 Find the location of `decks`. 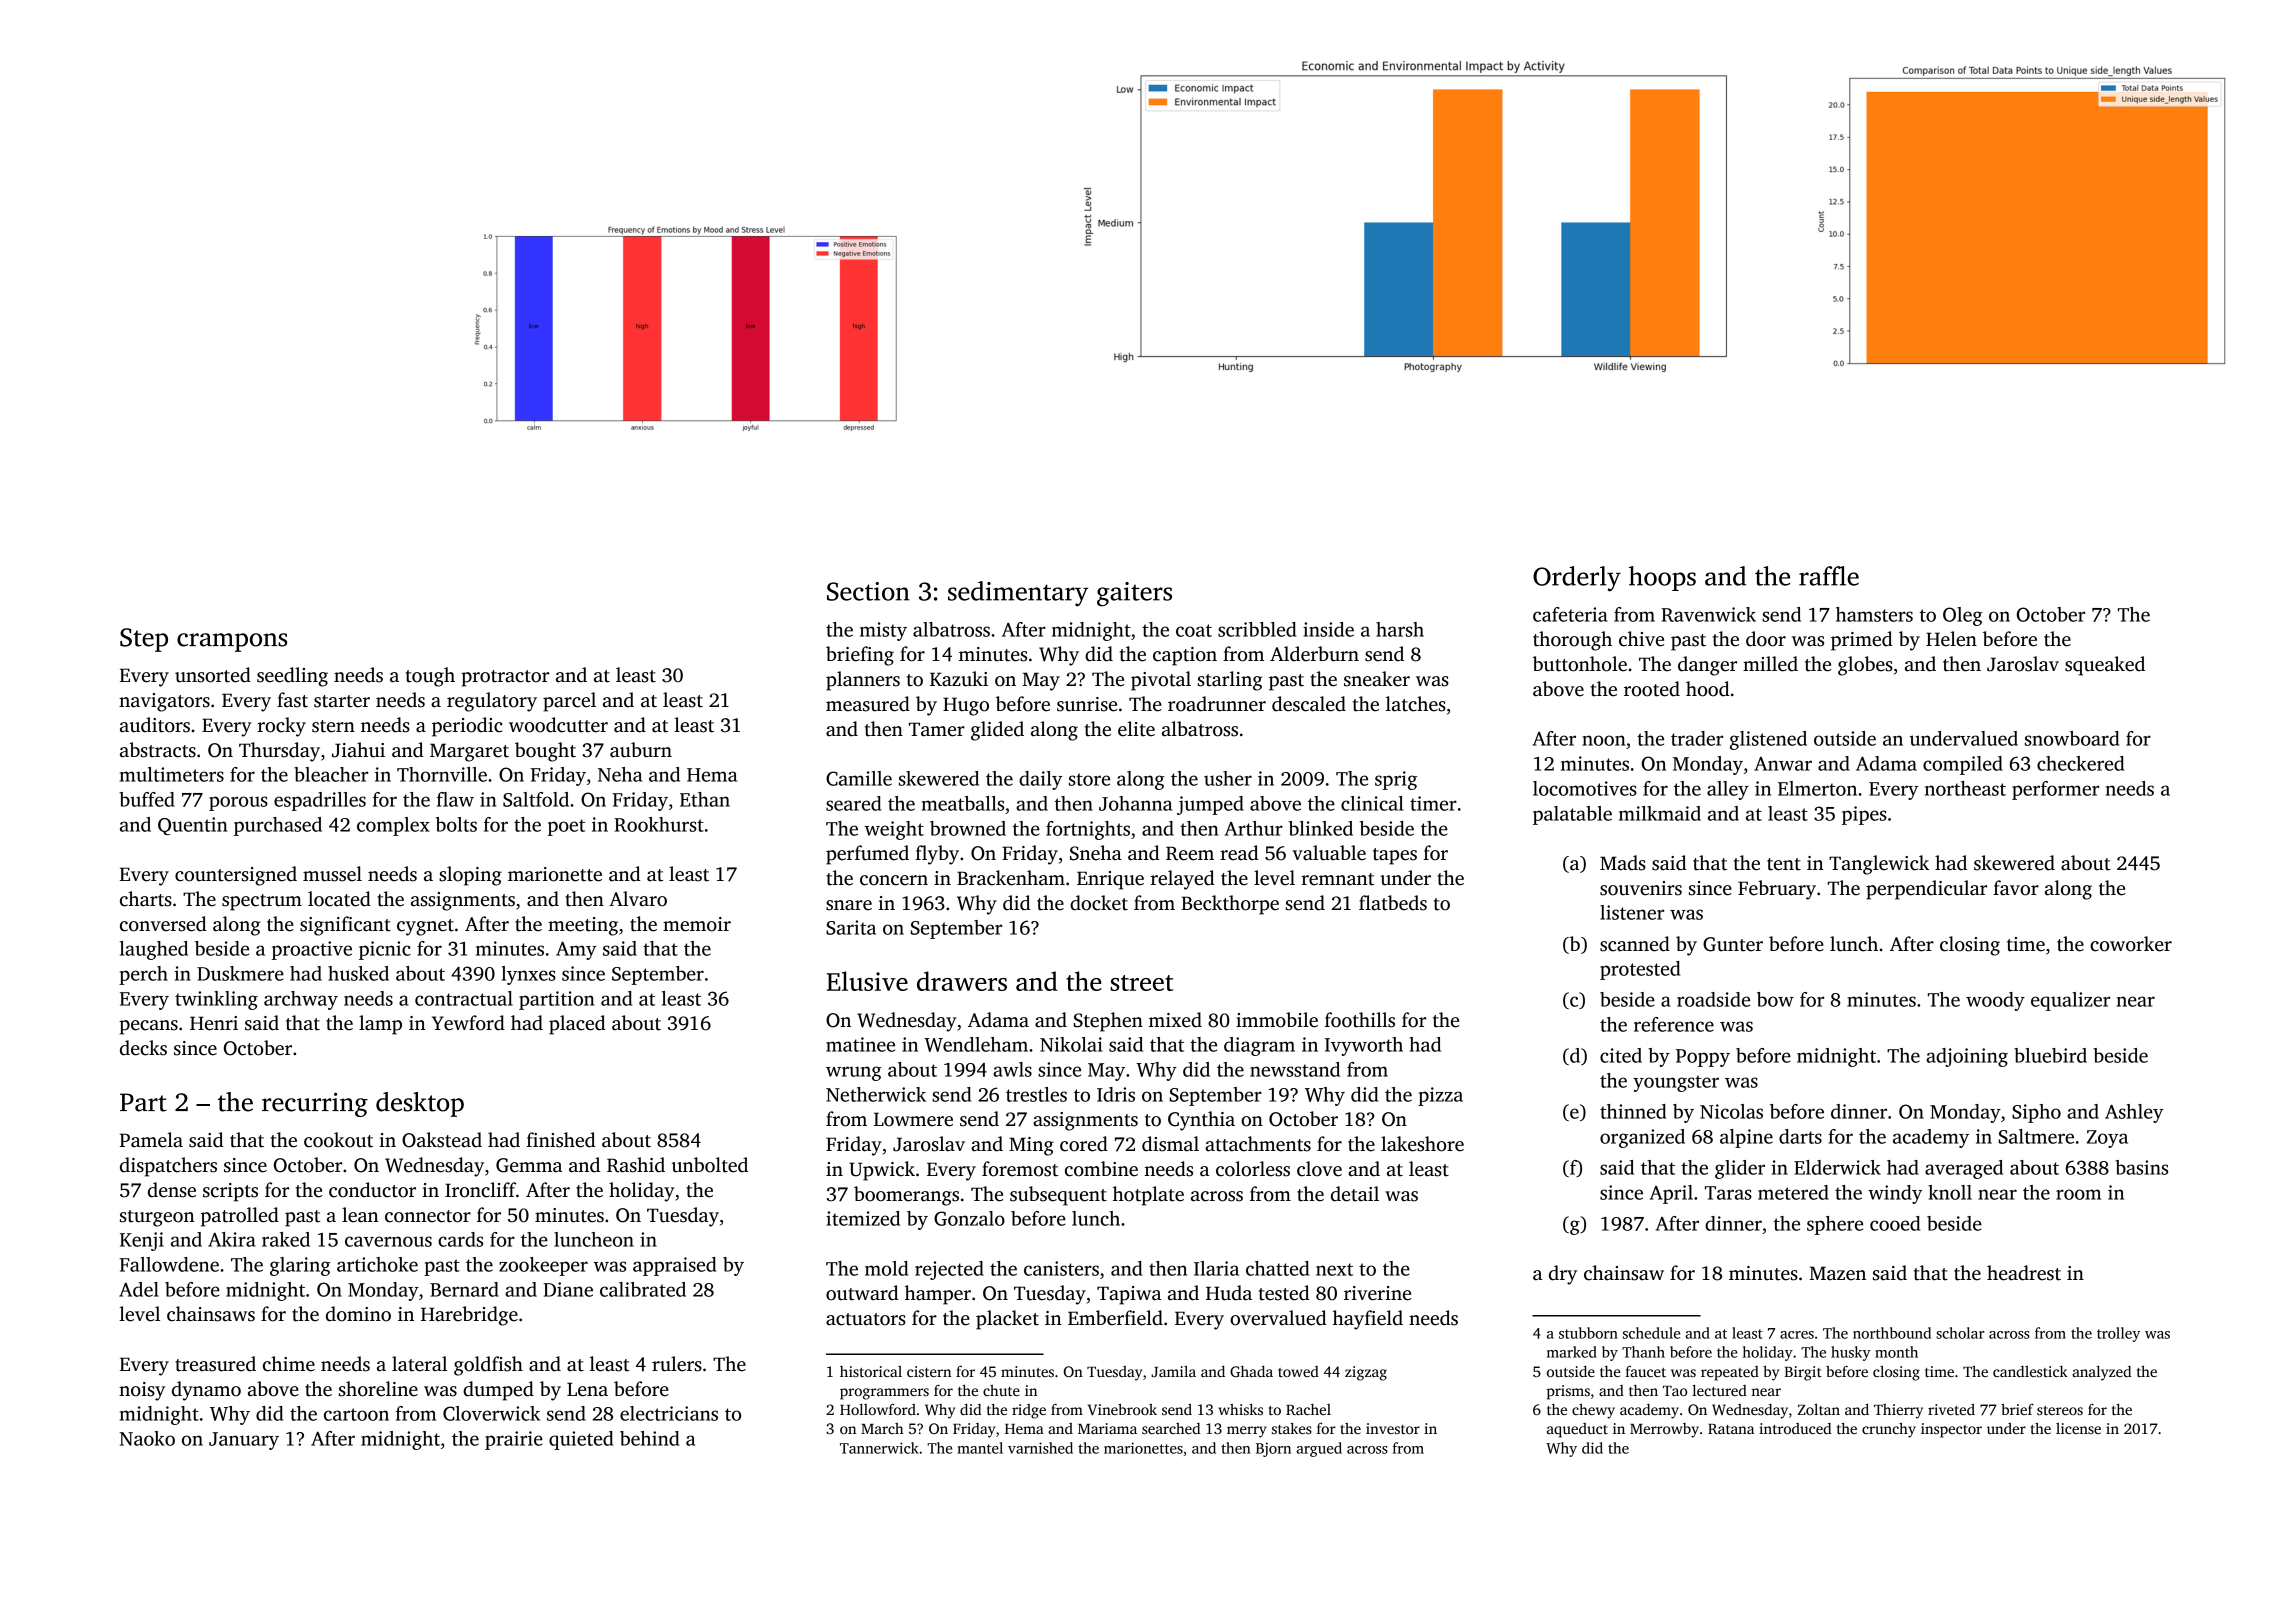

decks is located at coordinates (143, 1048).
